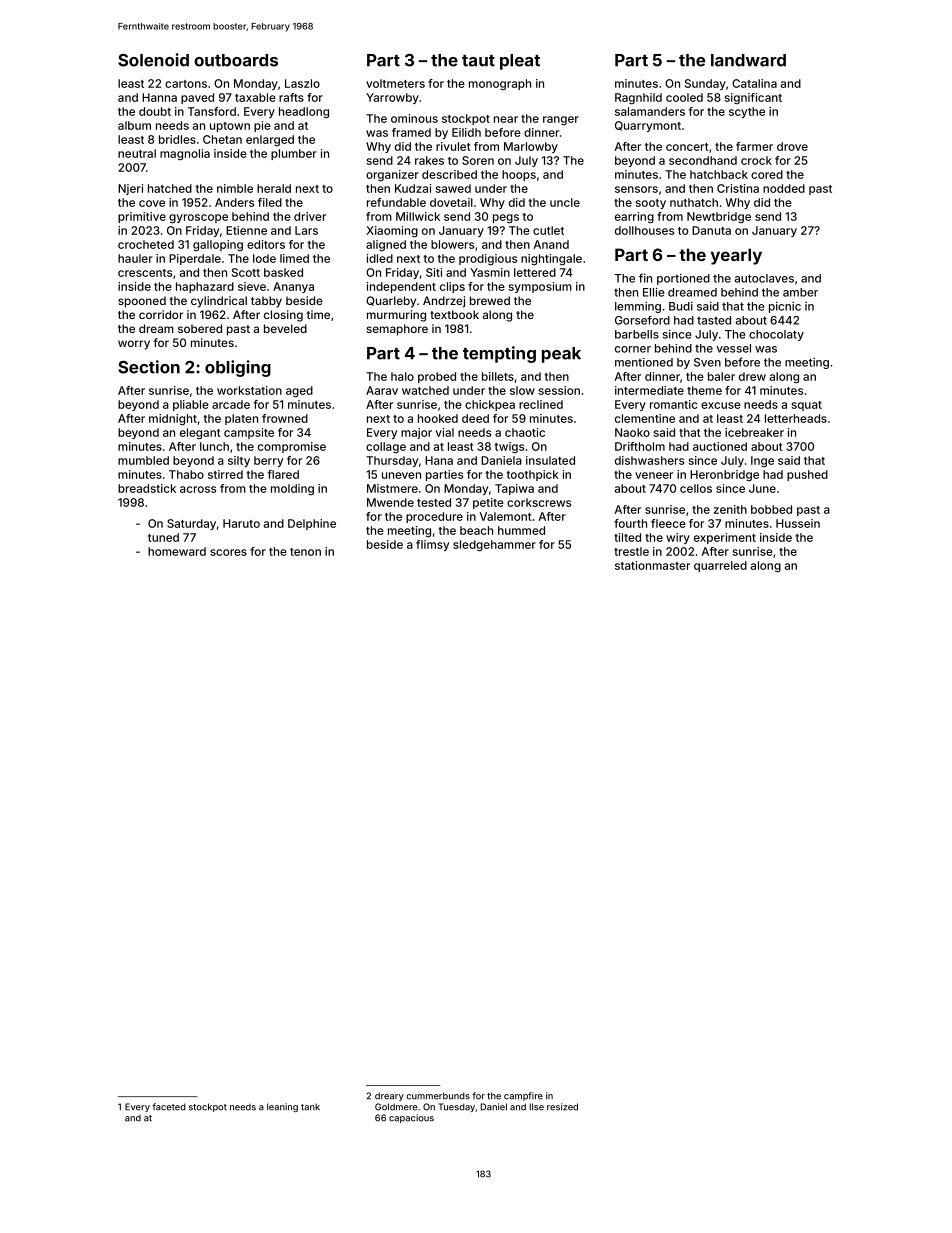 This image has height=1233, width=952. Describe the element at coordinates (792, 146) in the image. I see `drove` at that location.
